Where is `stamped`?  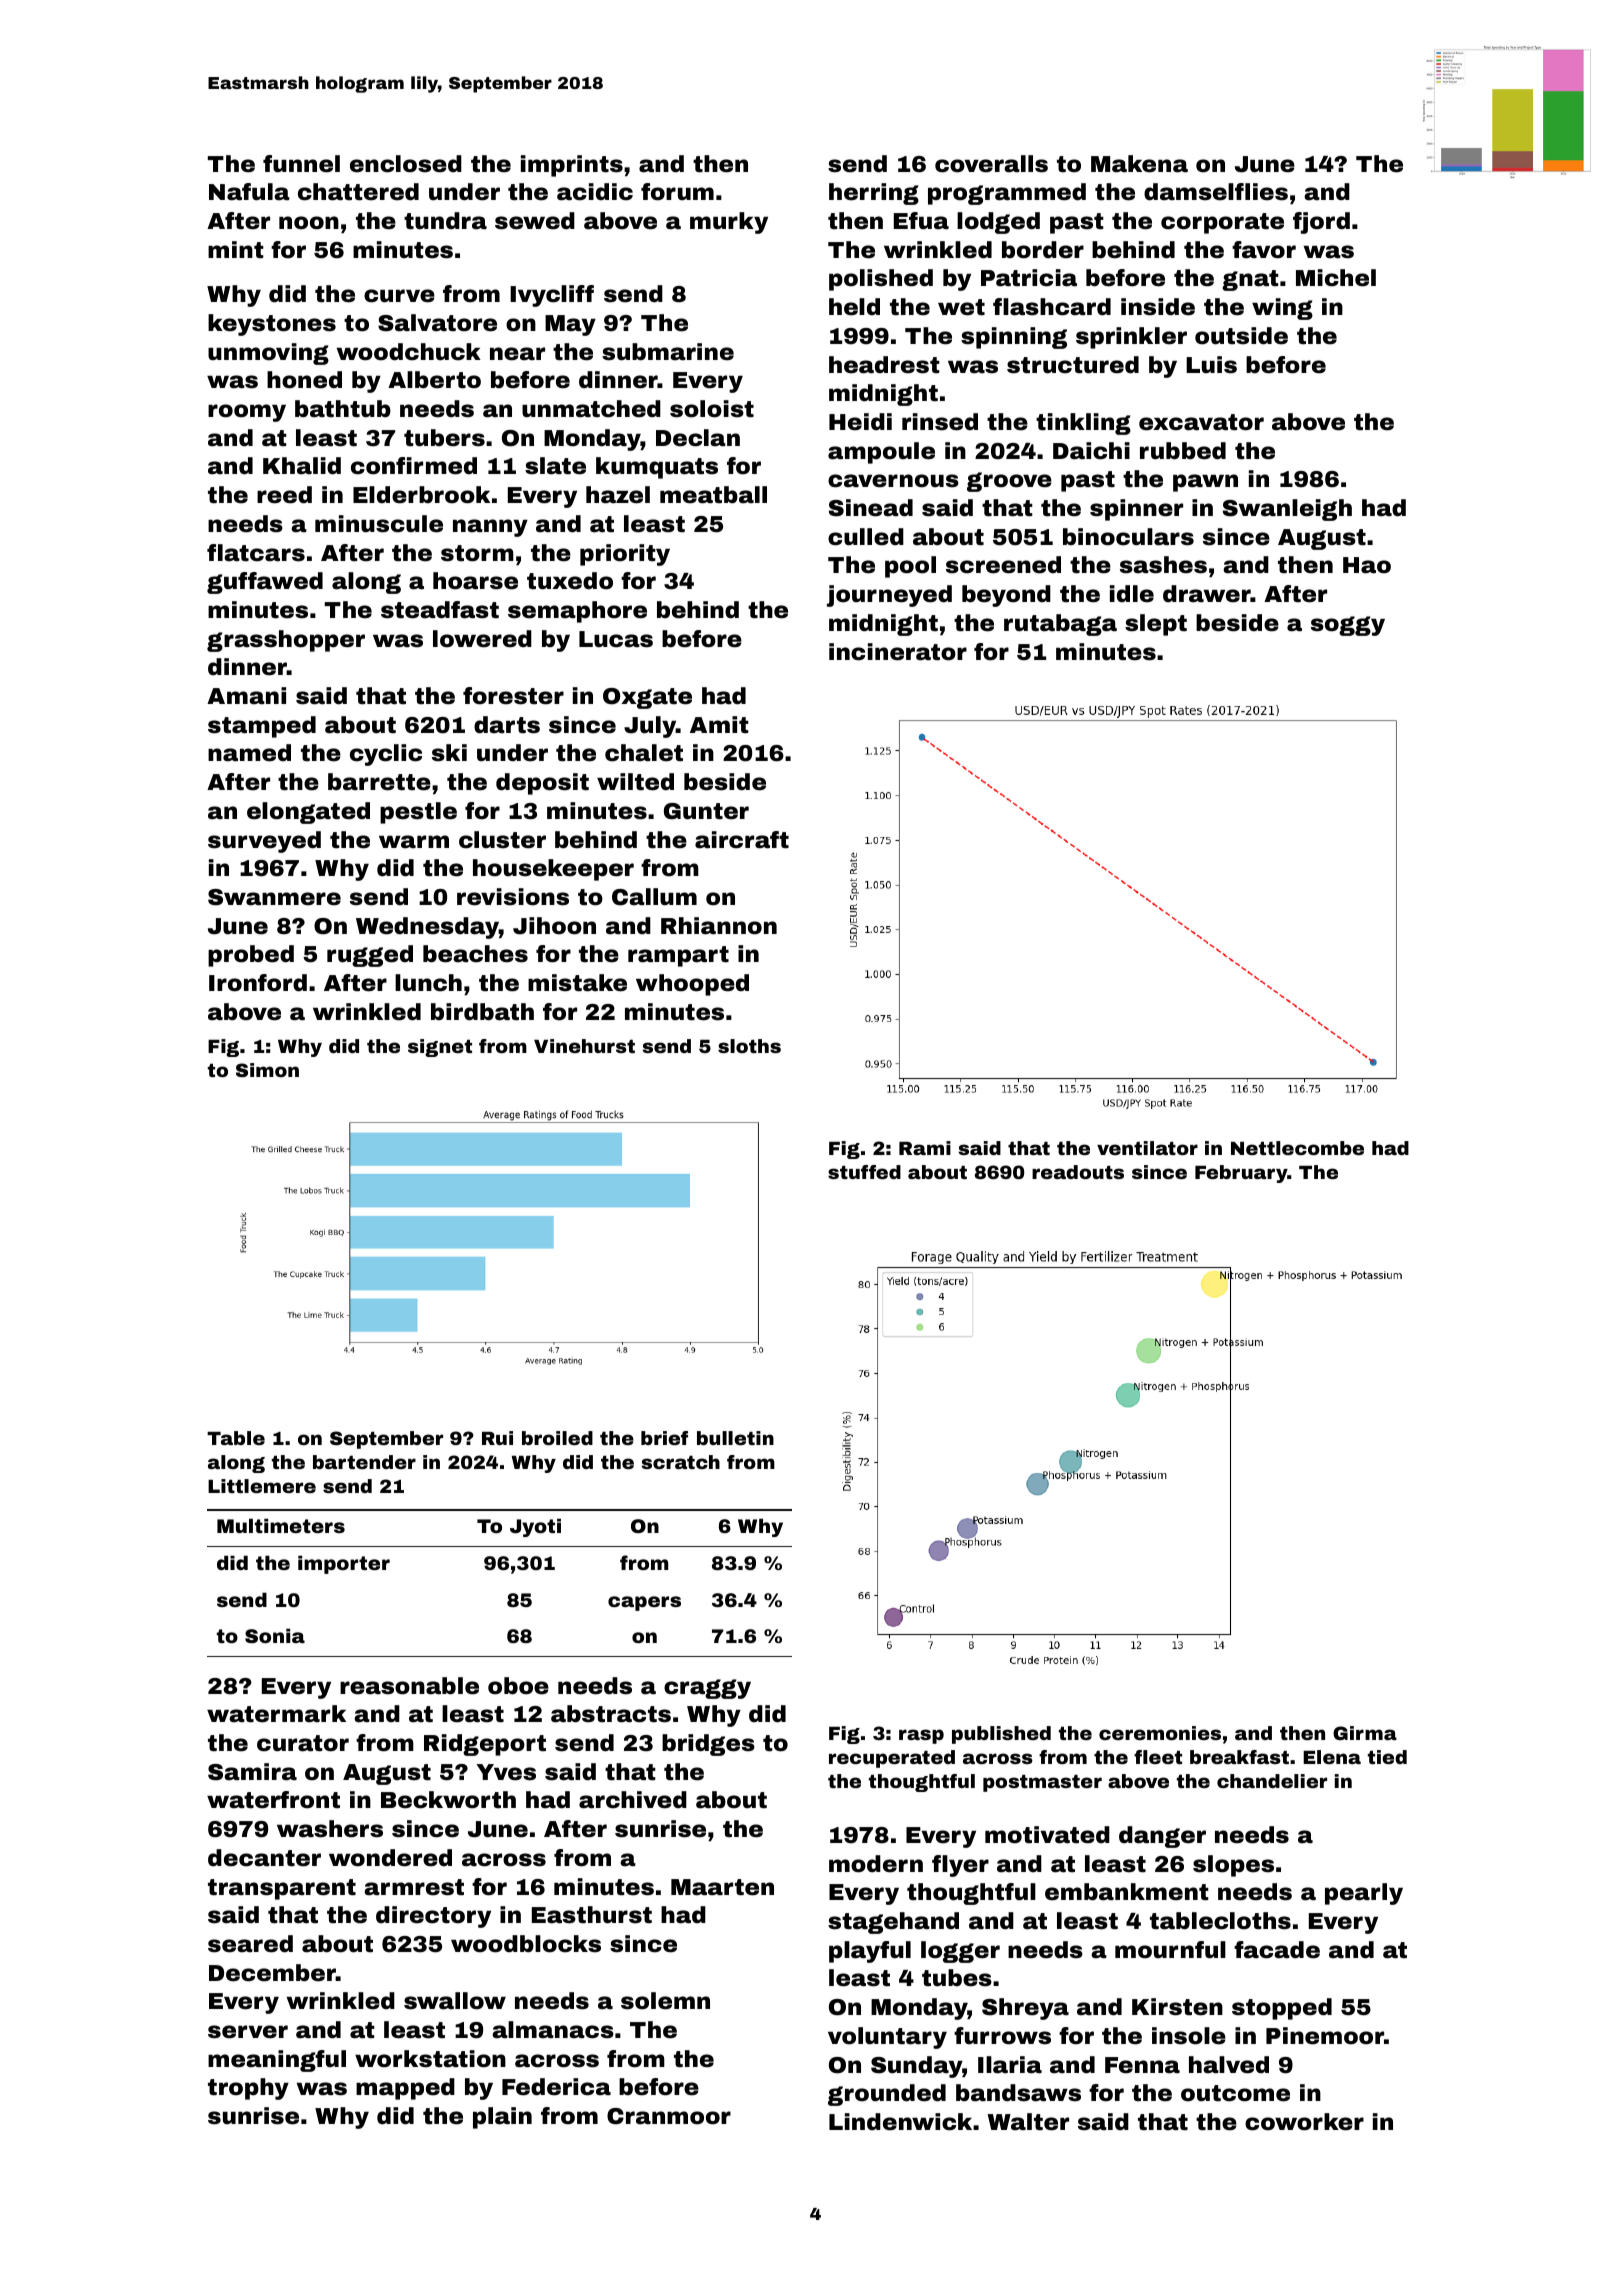 stamped is located at coordinates (262, 727).
